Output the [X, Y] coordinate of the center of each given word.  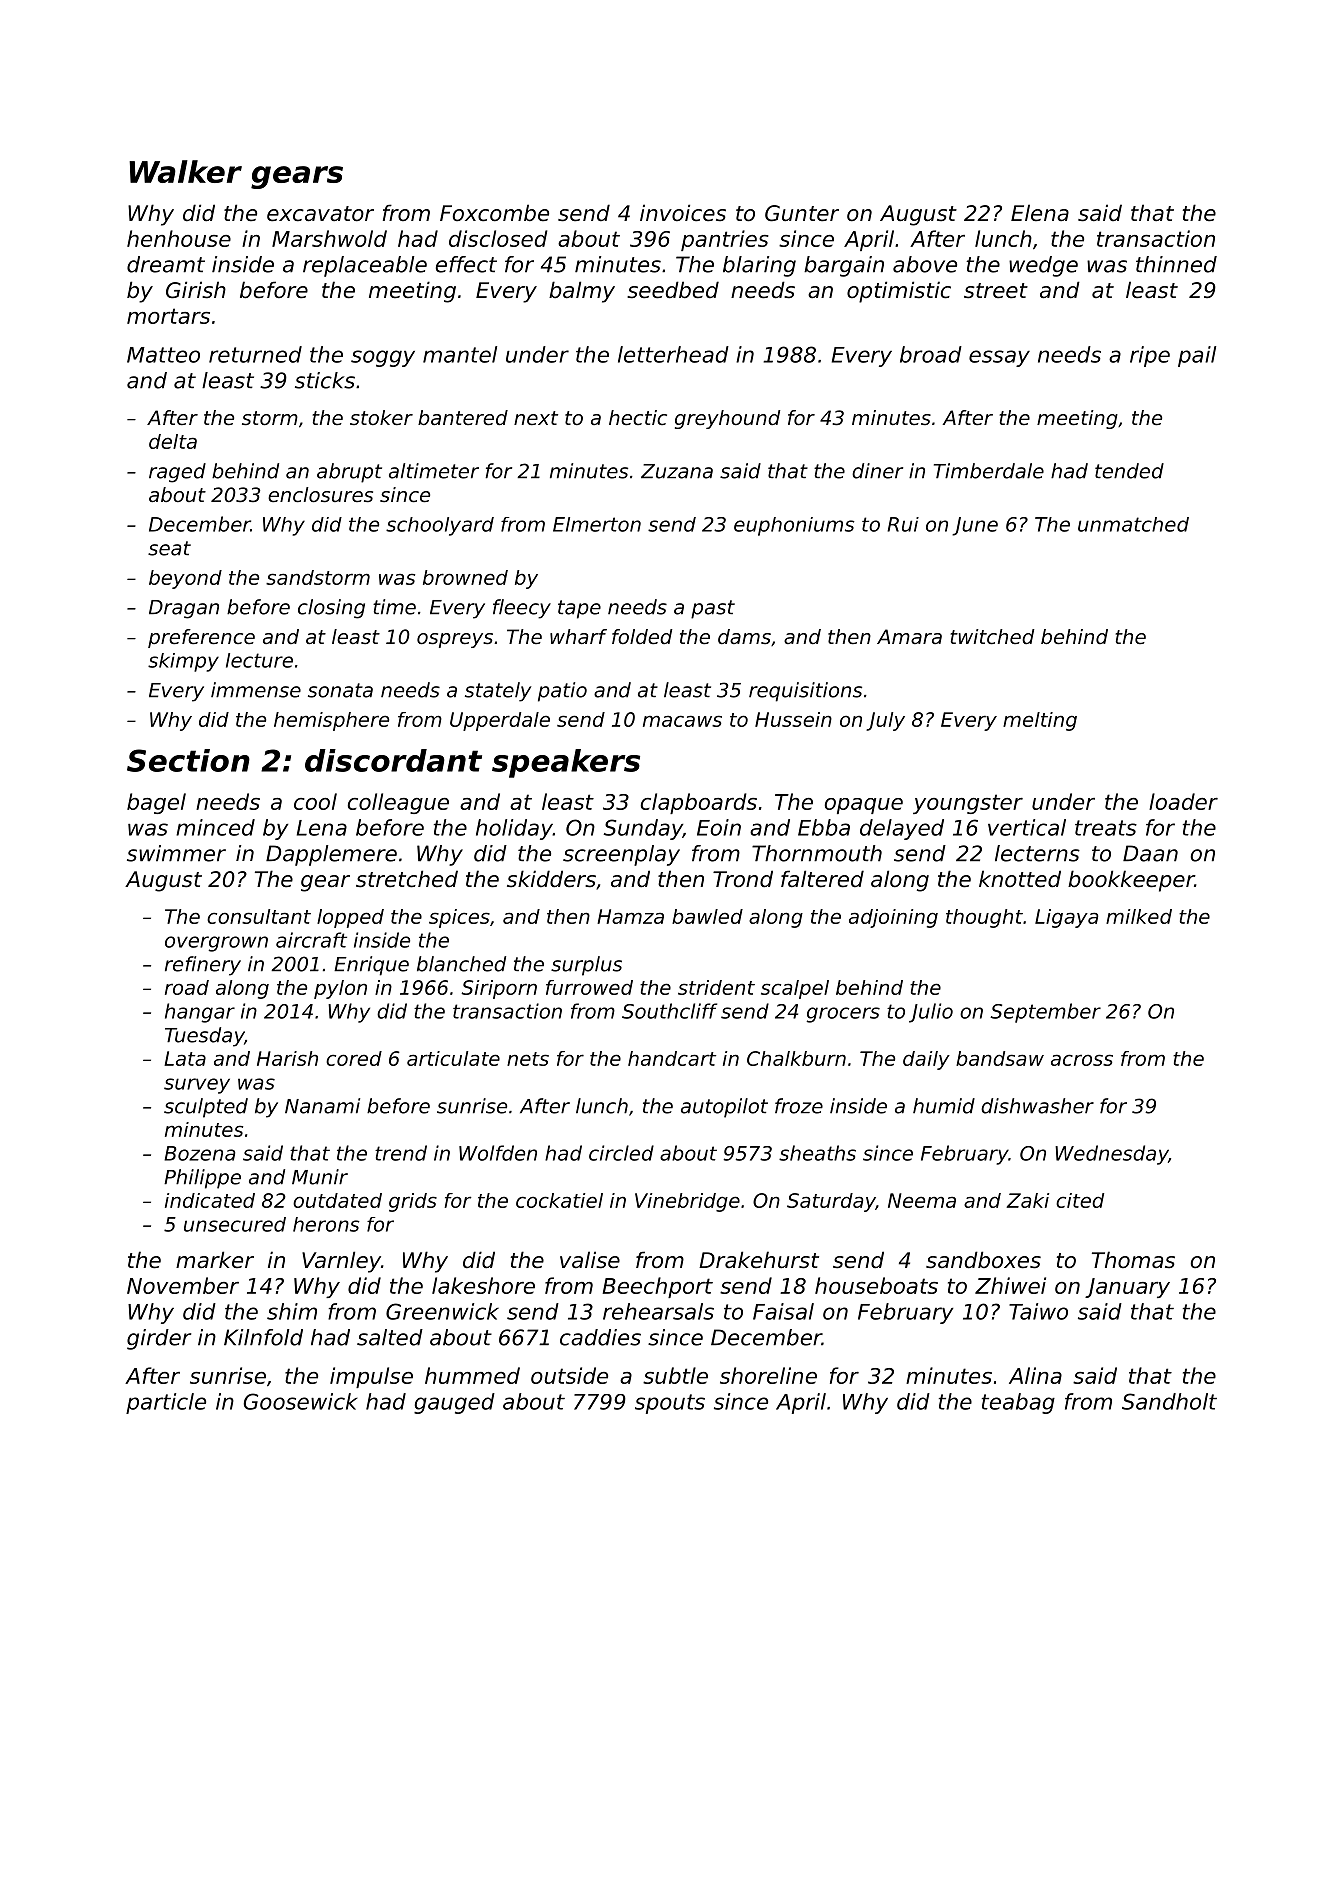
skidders [551, 879]
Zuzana [677, 471]
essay [999, 358]
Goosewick [300, 1401]
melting [1040, 721]
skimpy [183, 662]
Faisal [783, 1311]
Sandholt [1169, 1401]
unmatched [1133, 524]
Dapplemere [331, 855]
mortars [168, 316]
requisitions [805, 692]
